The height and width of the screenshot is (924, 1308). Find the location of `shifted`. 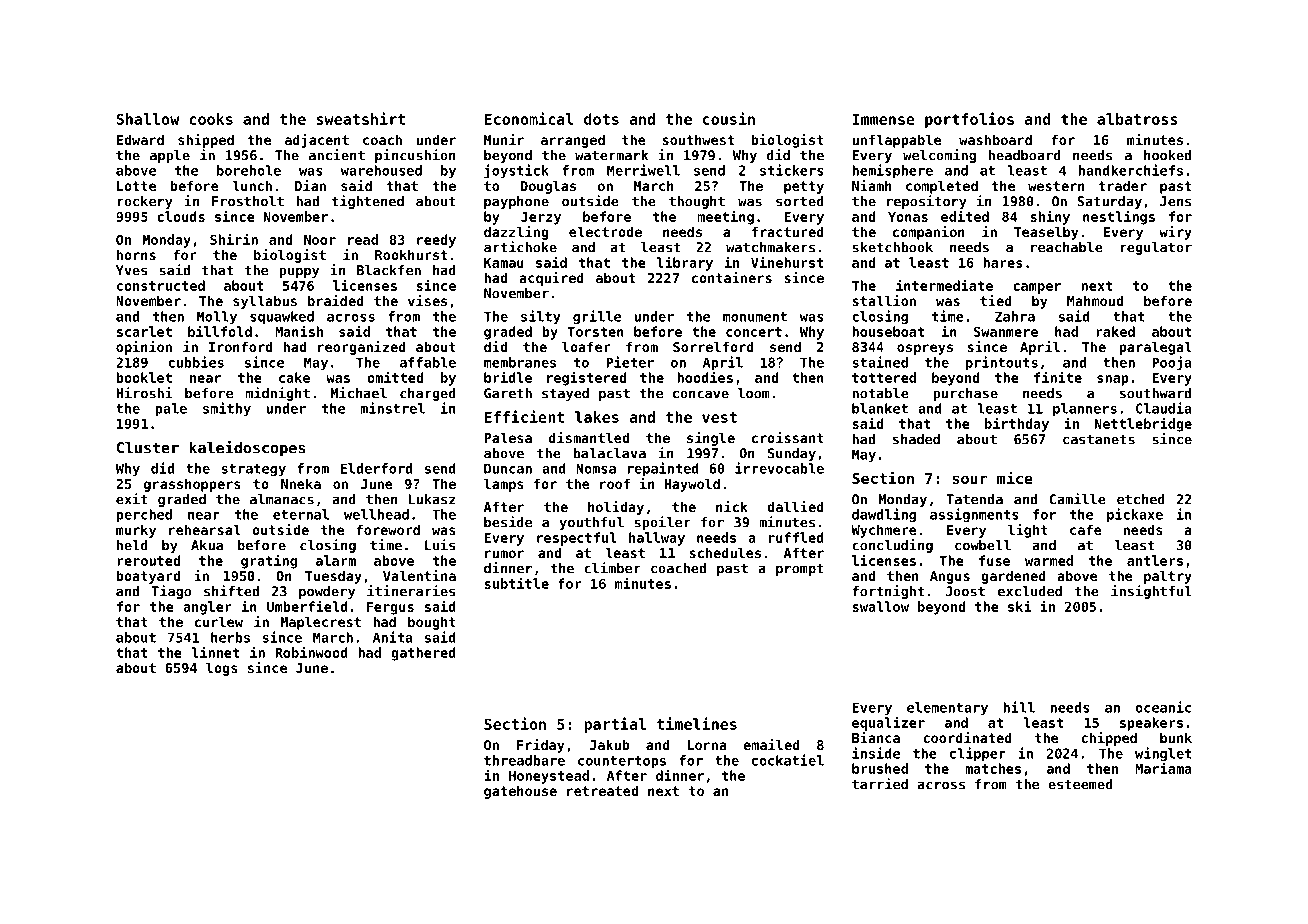

shifted is located at coordinates (231, 591).
